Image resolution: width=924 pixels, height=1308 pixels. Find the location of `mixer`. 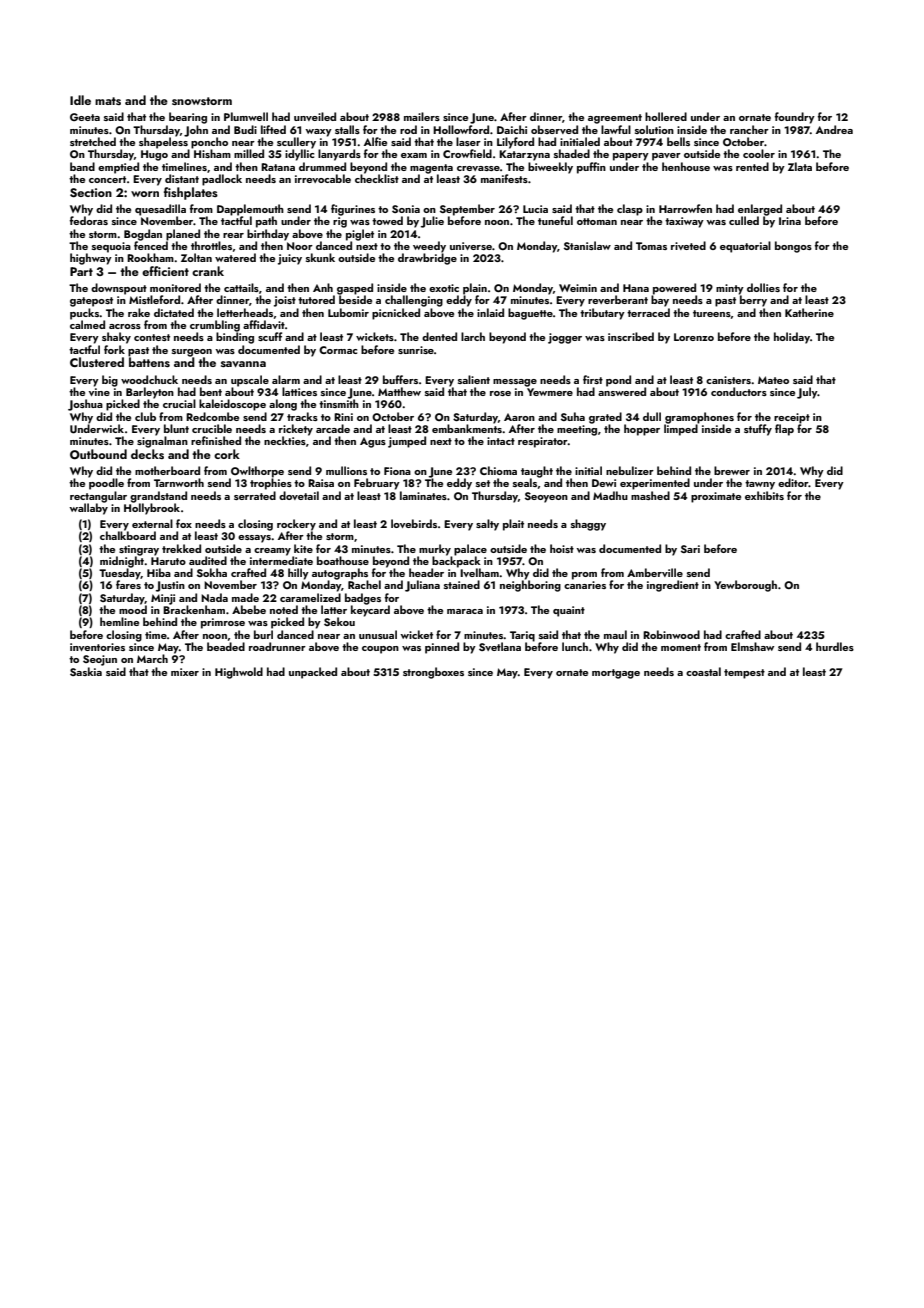

mixer is located at coordinates (185, 672).
